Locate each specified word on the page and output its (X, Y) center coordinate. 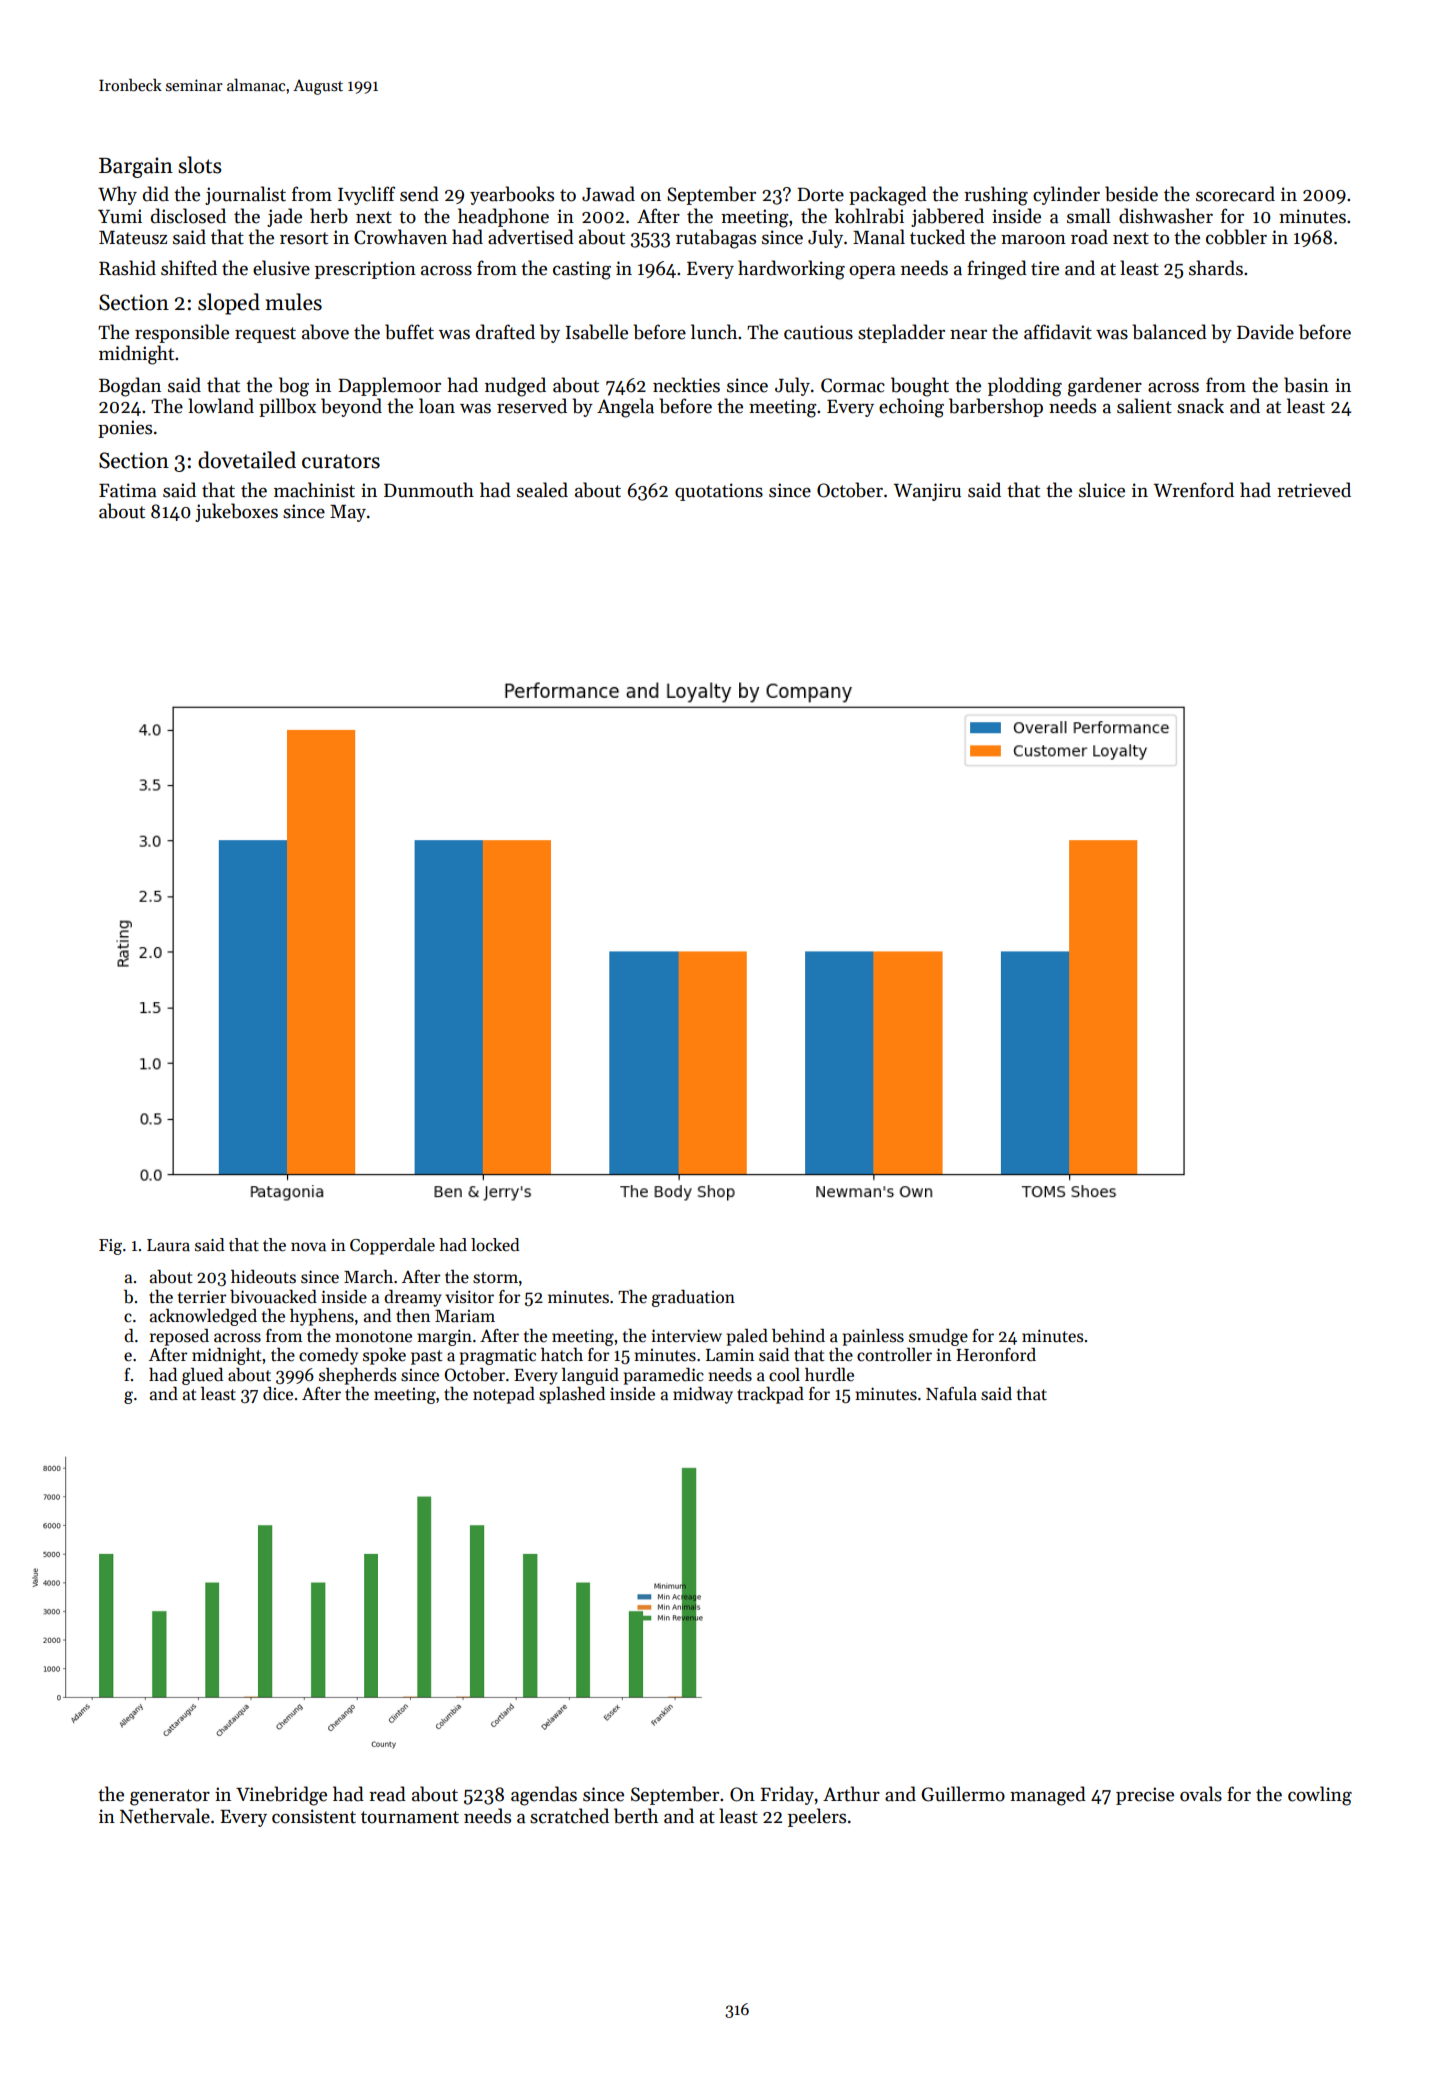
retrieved (1314, 490)
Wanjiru (927, 492)
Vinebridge (281, 1796)
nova (308, 1247)
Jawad (608, 194)
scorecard (1235, 194)
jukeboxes (236, 512)
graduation (693, 1298)
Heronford (996, 1355)
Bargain (136, 167)
